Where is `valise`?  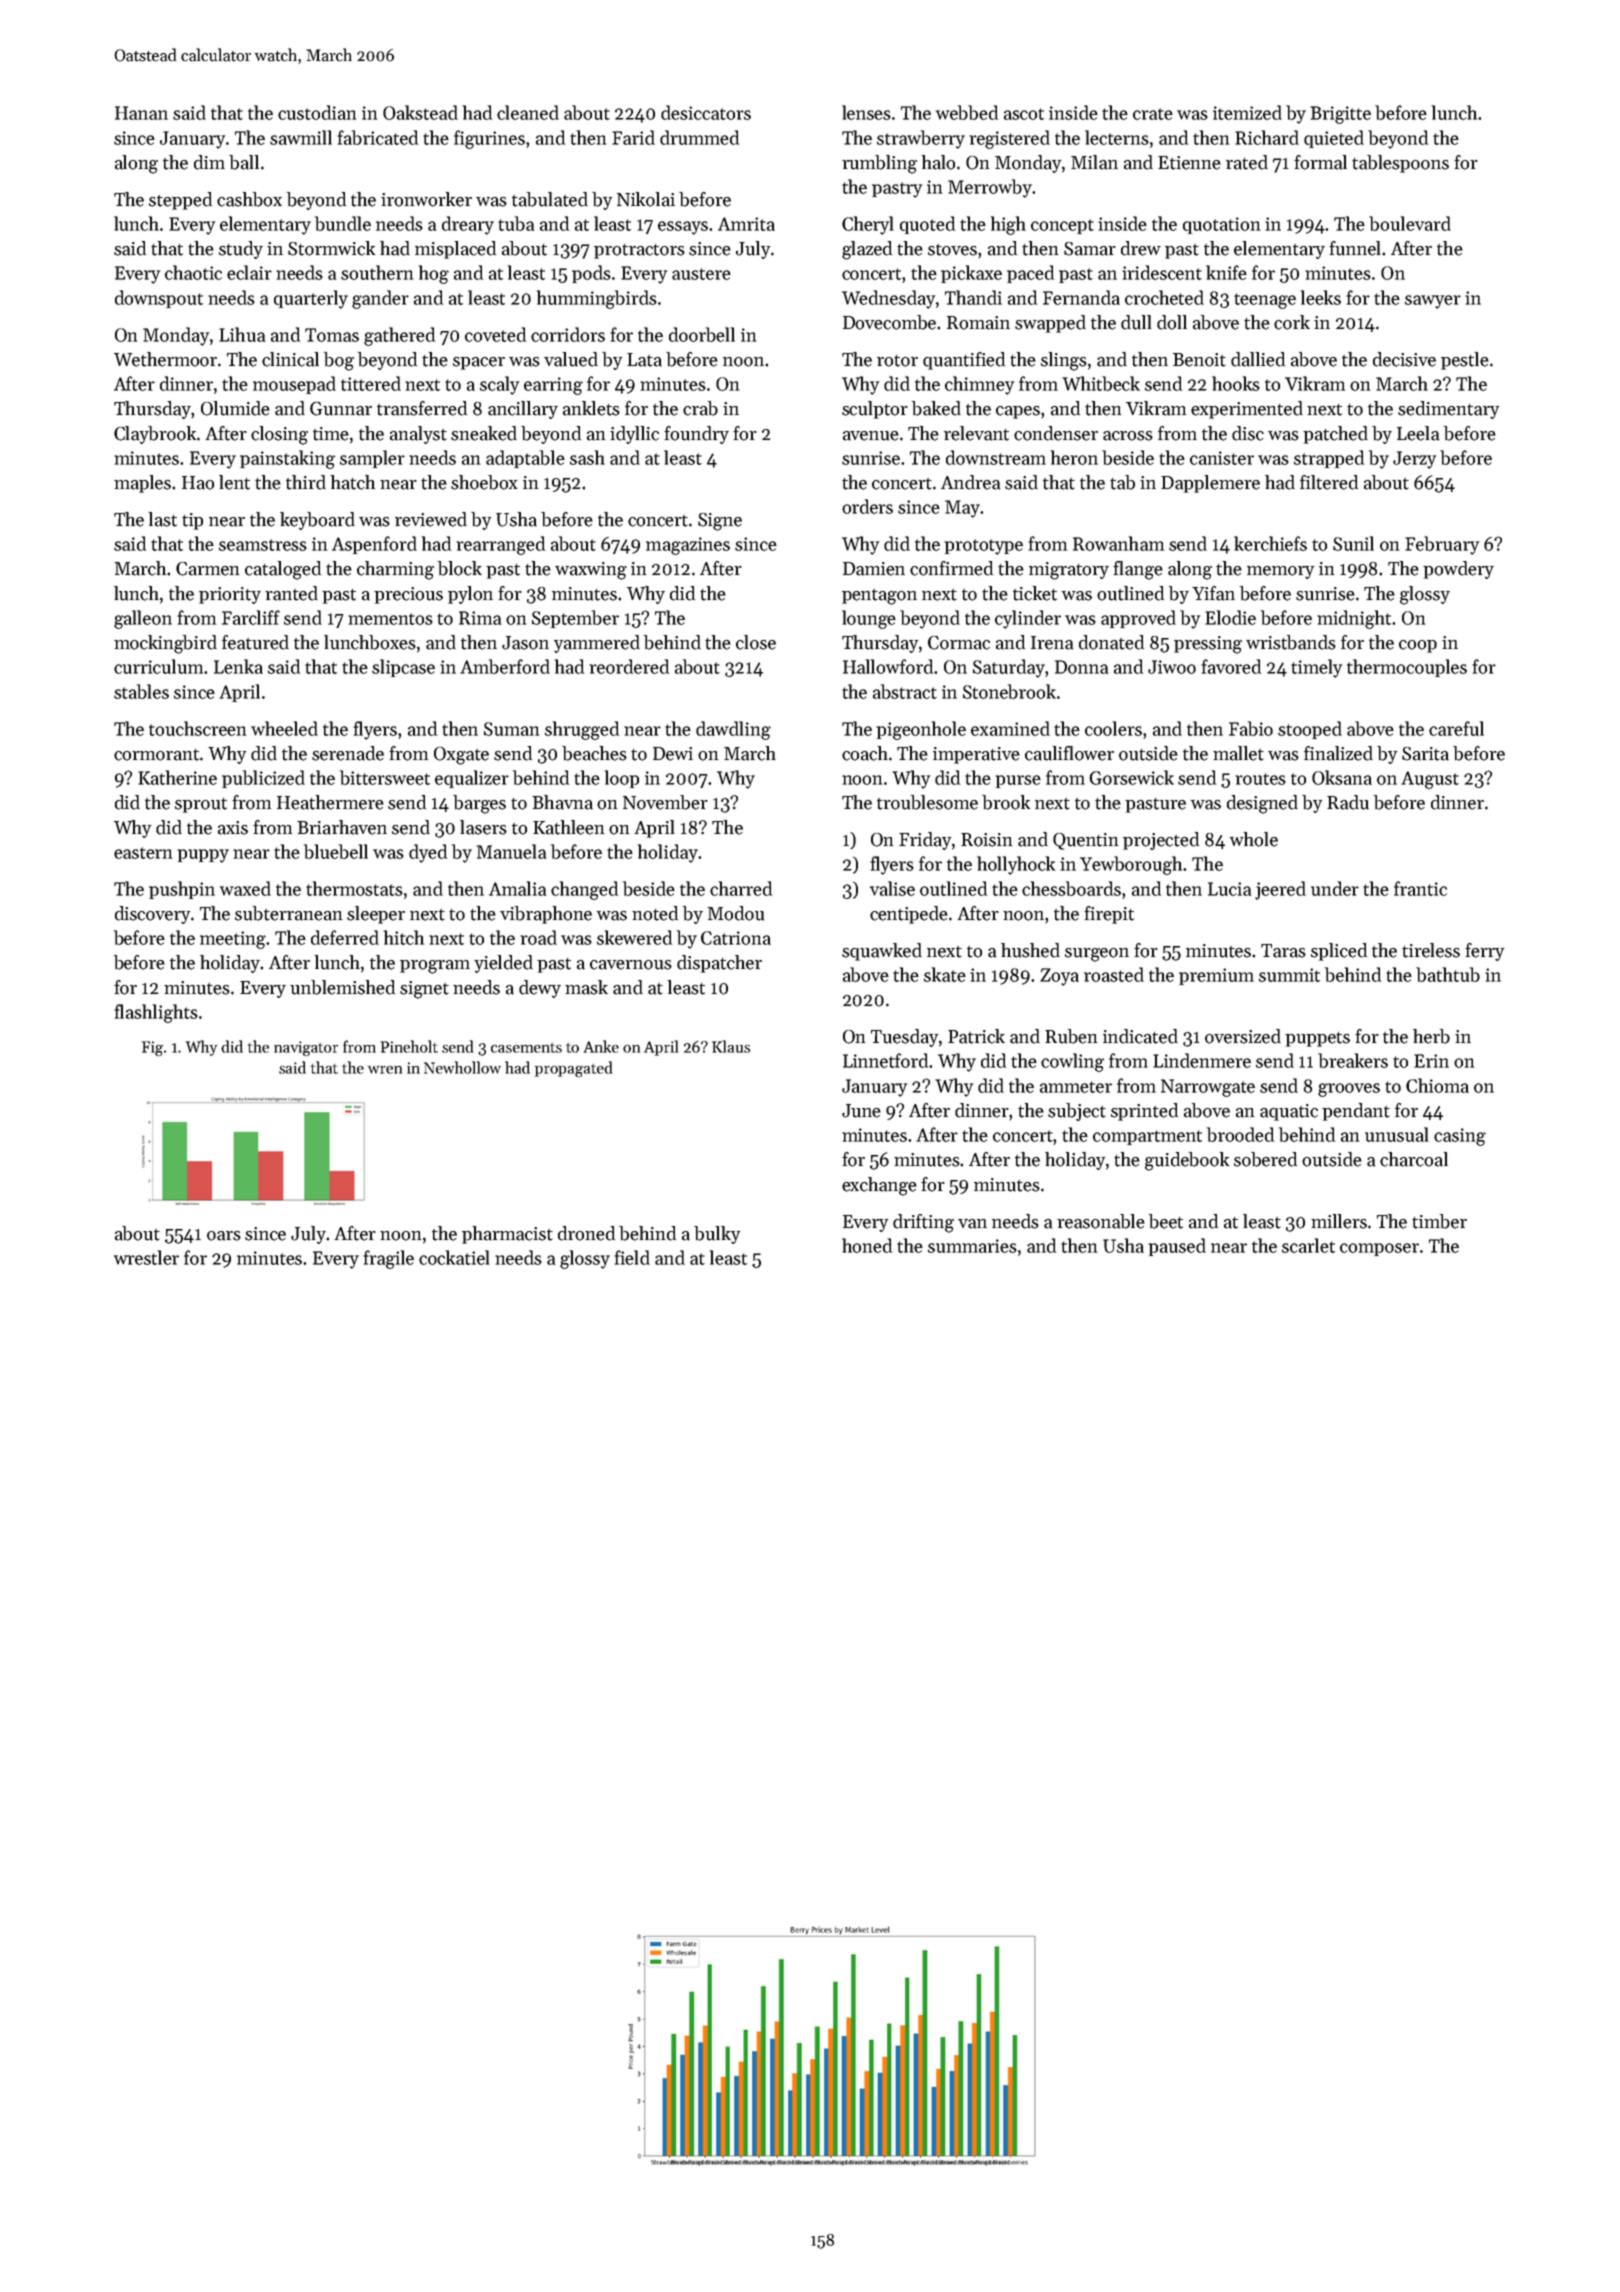 valise is located at coordinates (892, 888).
